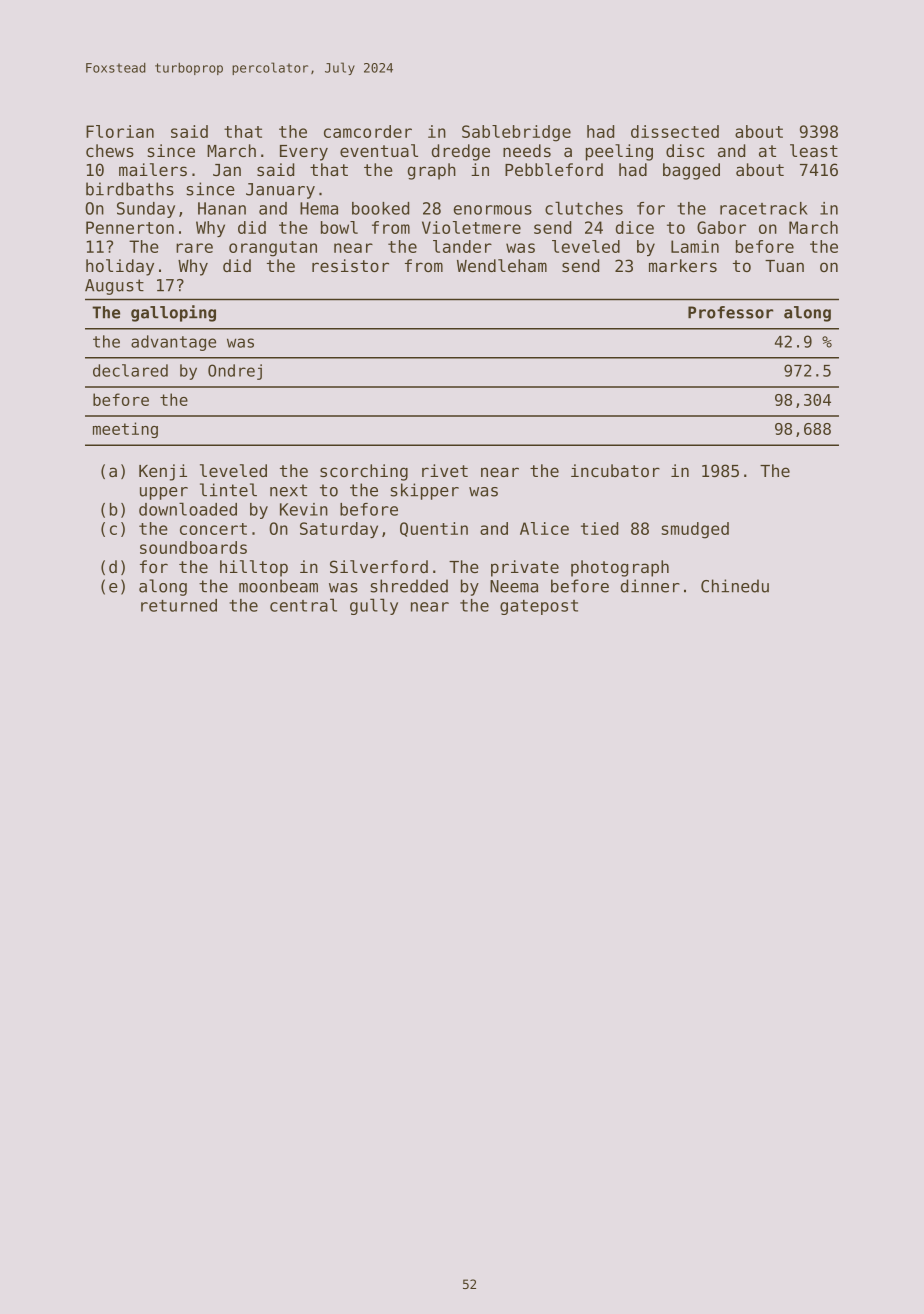  Describe the element at coordinates (120, 131) in the screenshot. I see `Florian` at that location.
